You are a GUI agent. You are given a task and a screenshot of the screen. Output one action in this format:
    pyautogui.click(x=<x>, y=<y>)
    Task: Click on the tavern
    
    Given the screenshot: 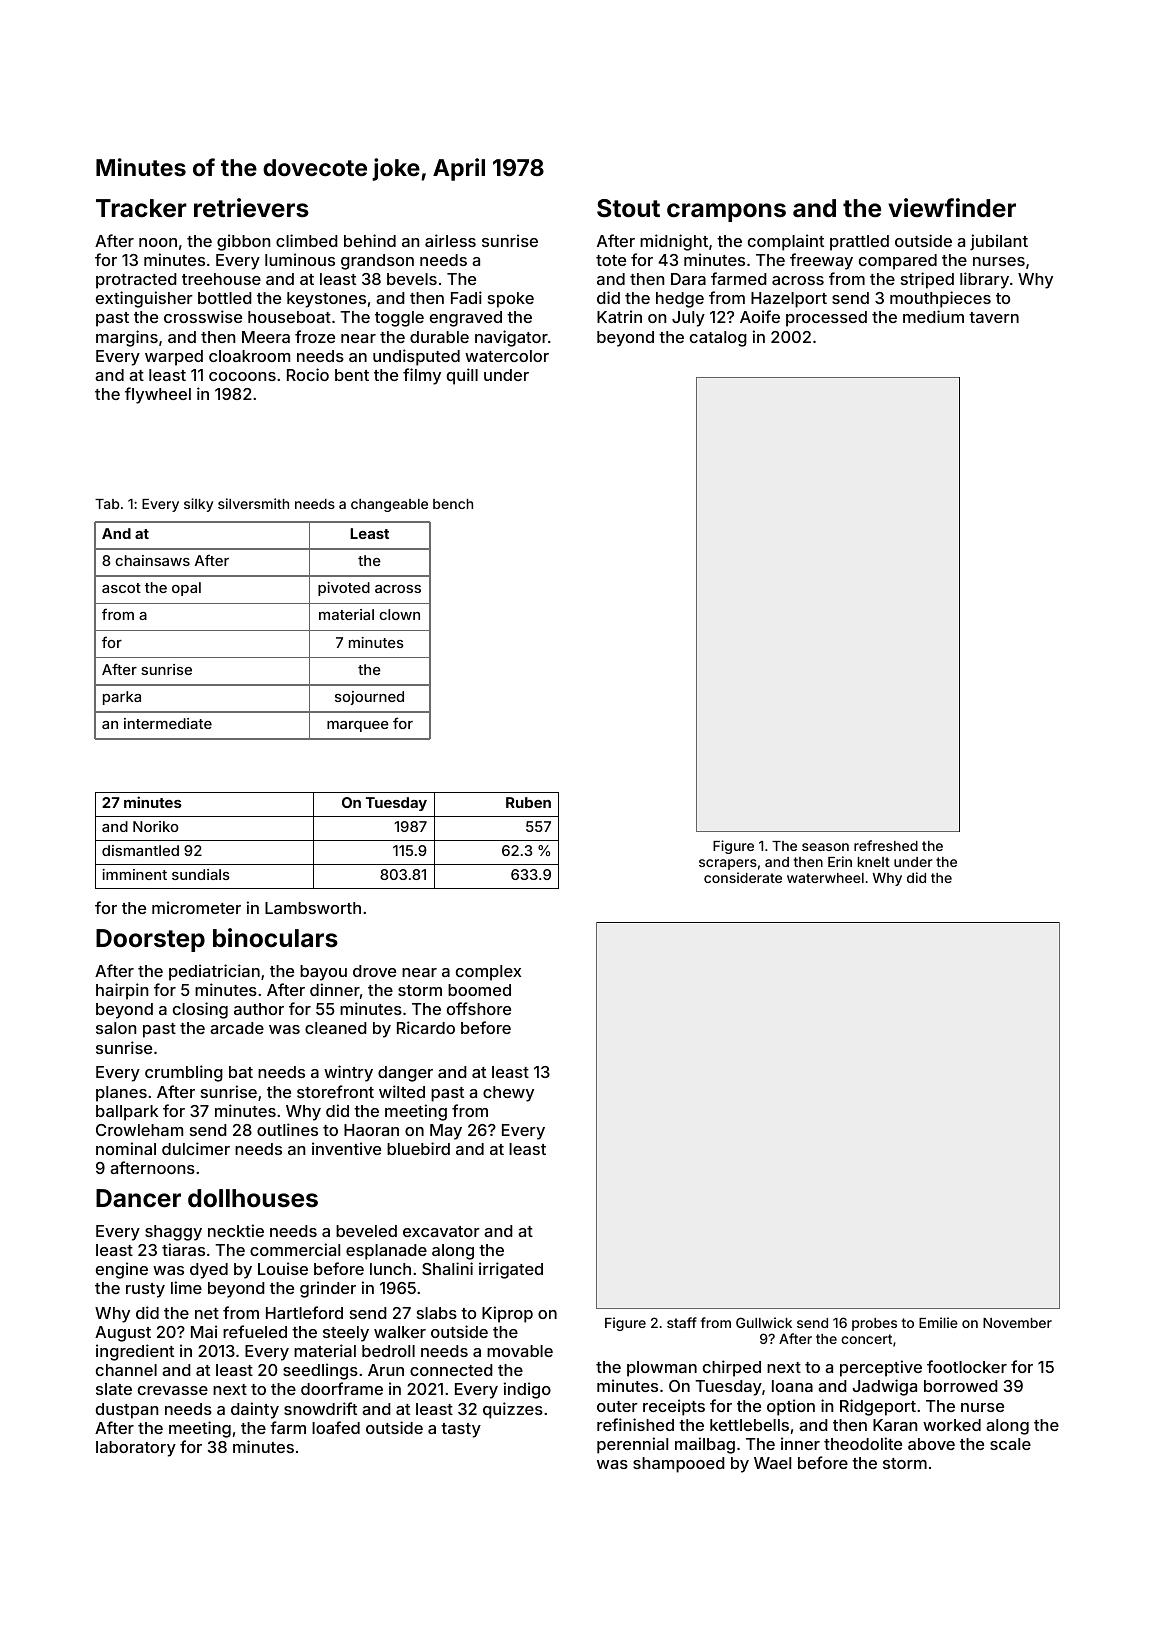 What is the action you would take?
    pyautogui.click(x=994, y=317)
